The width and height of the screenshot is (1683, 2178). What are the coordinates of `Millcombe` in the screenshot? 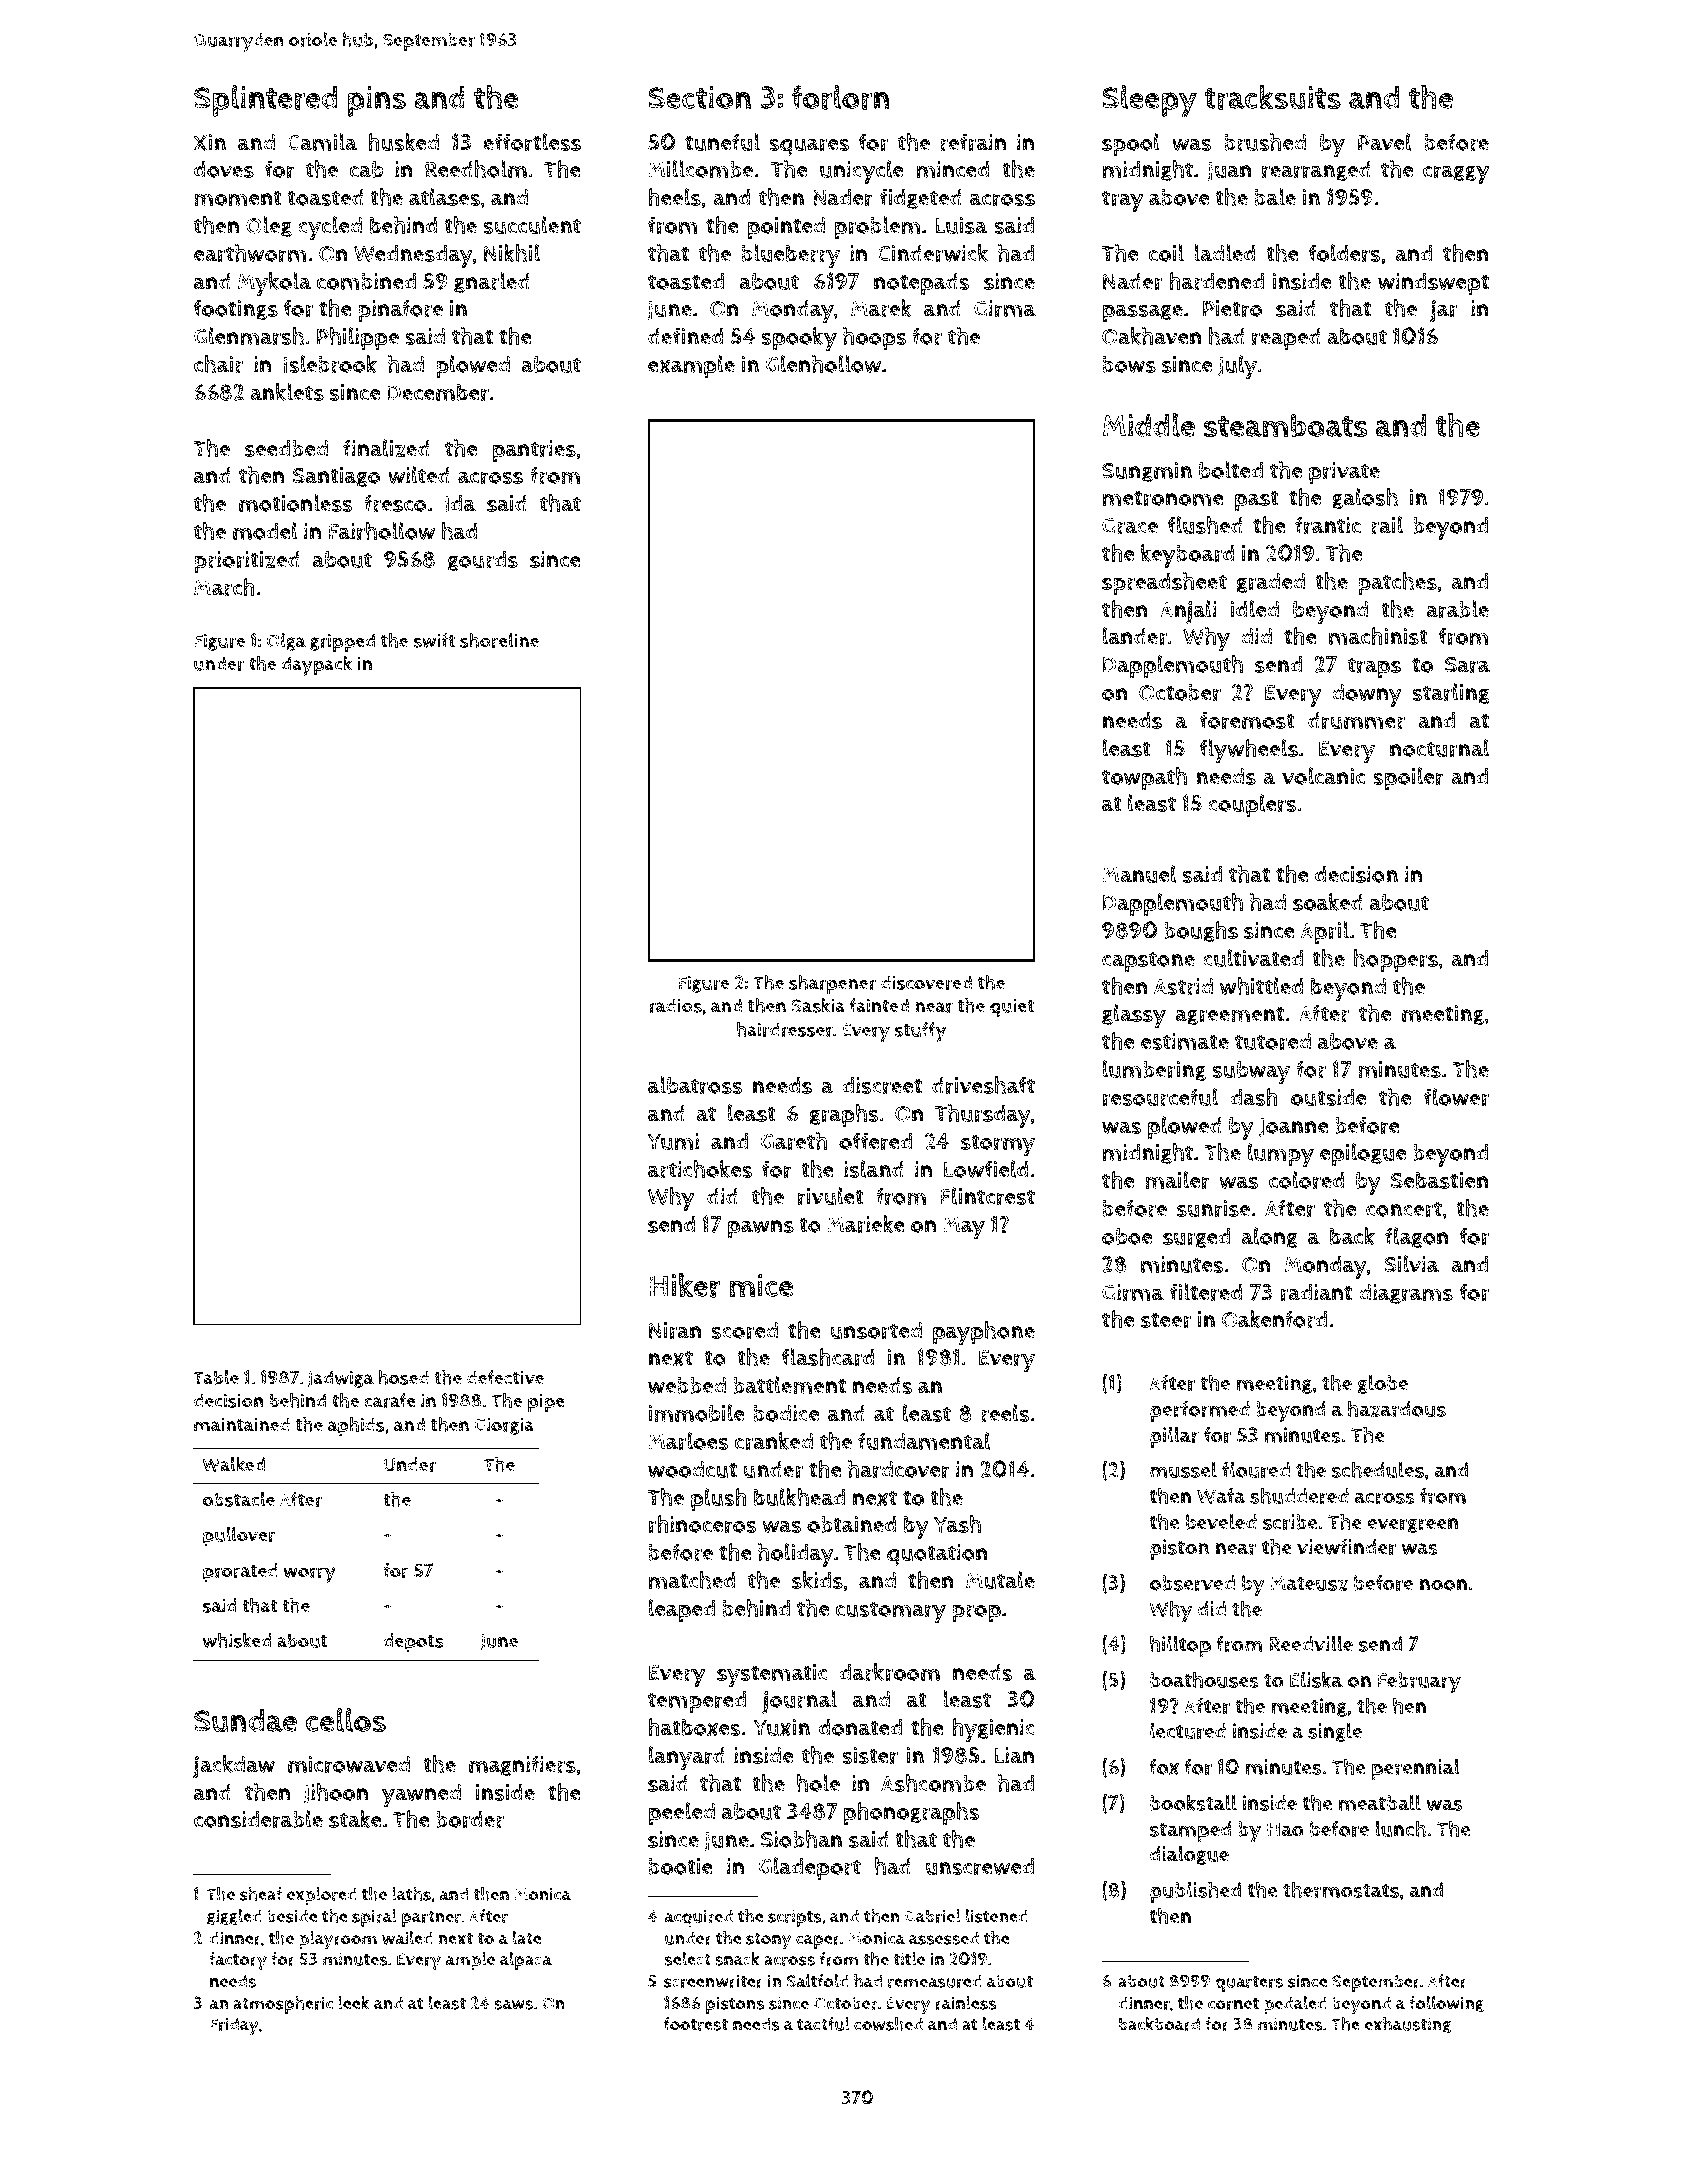 It's located at (700, 169).
